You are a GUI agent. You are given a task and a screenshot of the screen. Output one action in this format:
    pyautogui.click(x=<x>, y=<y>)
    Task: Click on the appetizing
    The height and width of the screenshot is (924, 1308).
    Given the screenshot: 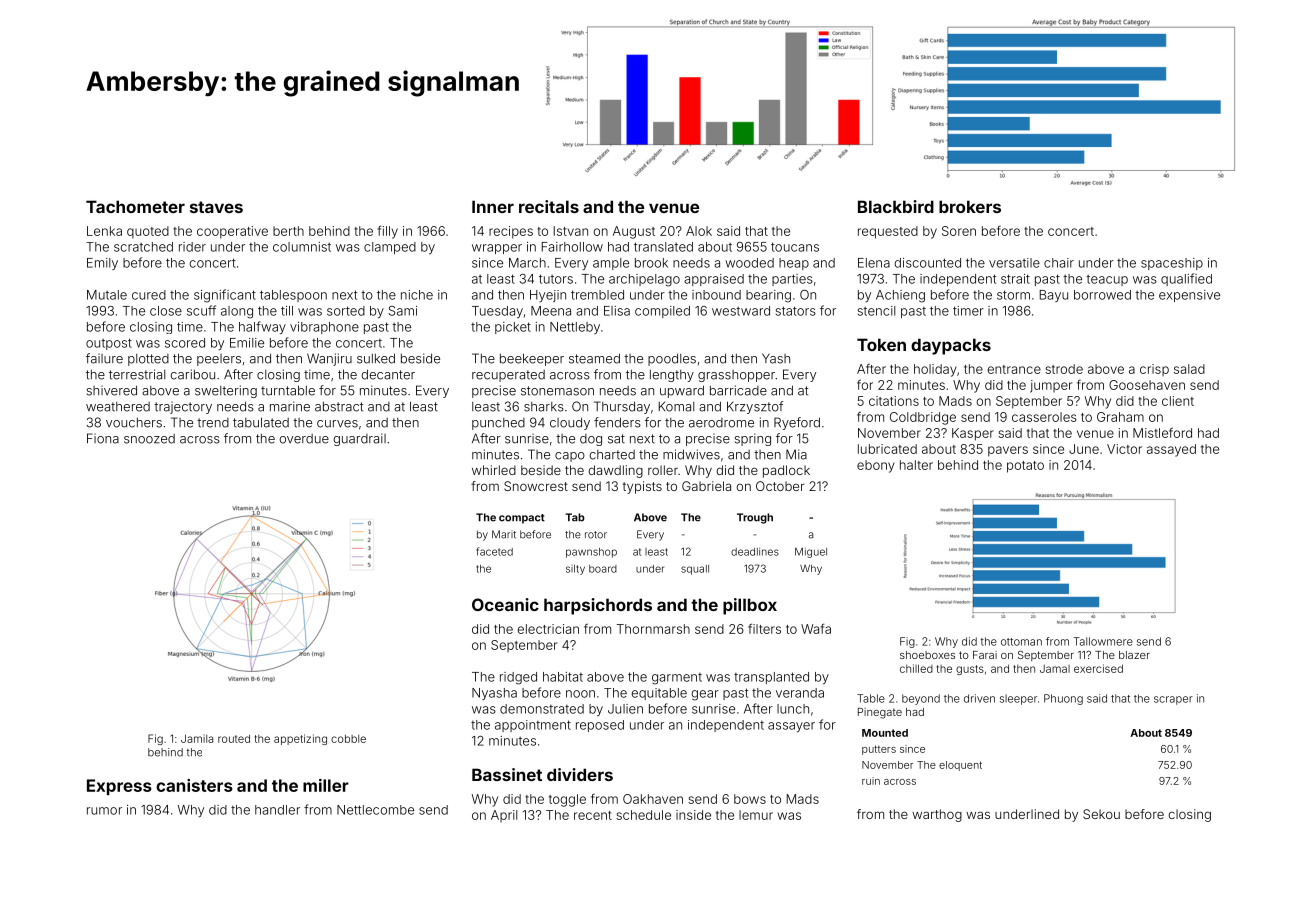 What is the action you would take?
    pyautogui.click(x=300, y=739)
